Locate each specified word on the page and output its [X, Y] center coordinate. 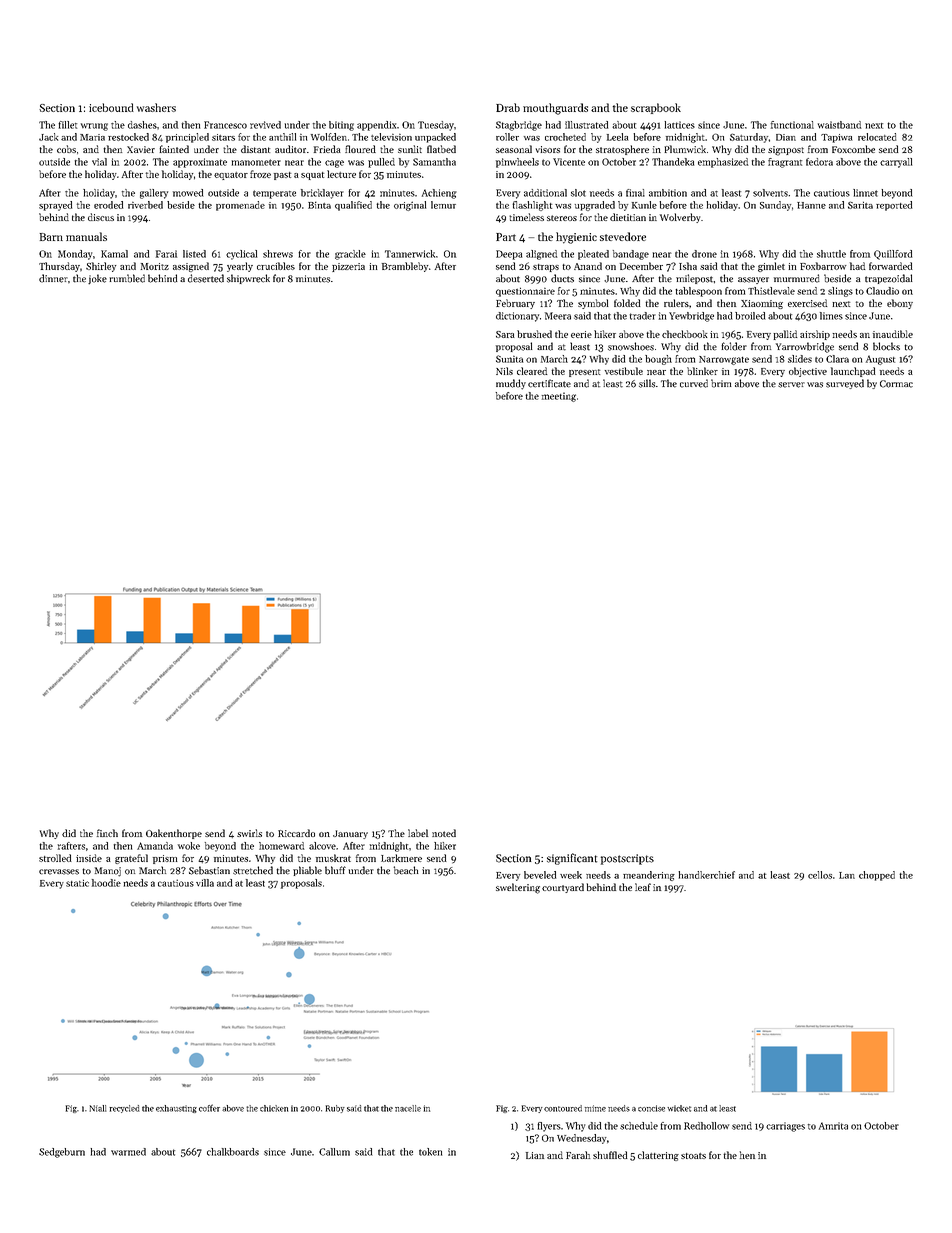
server [791, 385]
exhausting [176, 1109]
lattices [679, 125]
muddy [511, 384]
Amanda [155, 846]
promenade [240, 206]
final [635, 193]
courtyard [563, 888]
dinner [53, 278]
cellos [820, 875]
